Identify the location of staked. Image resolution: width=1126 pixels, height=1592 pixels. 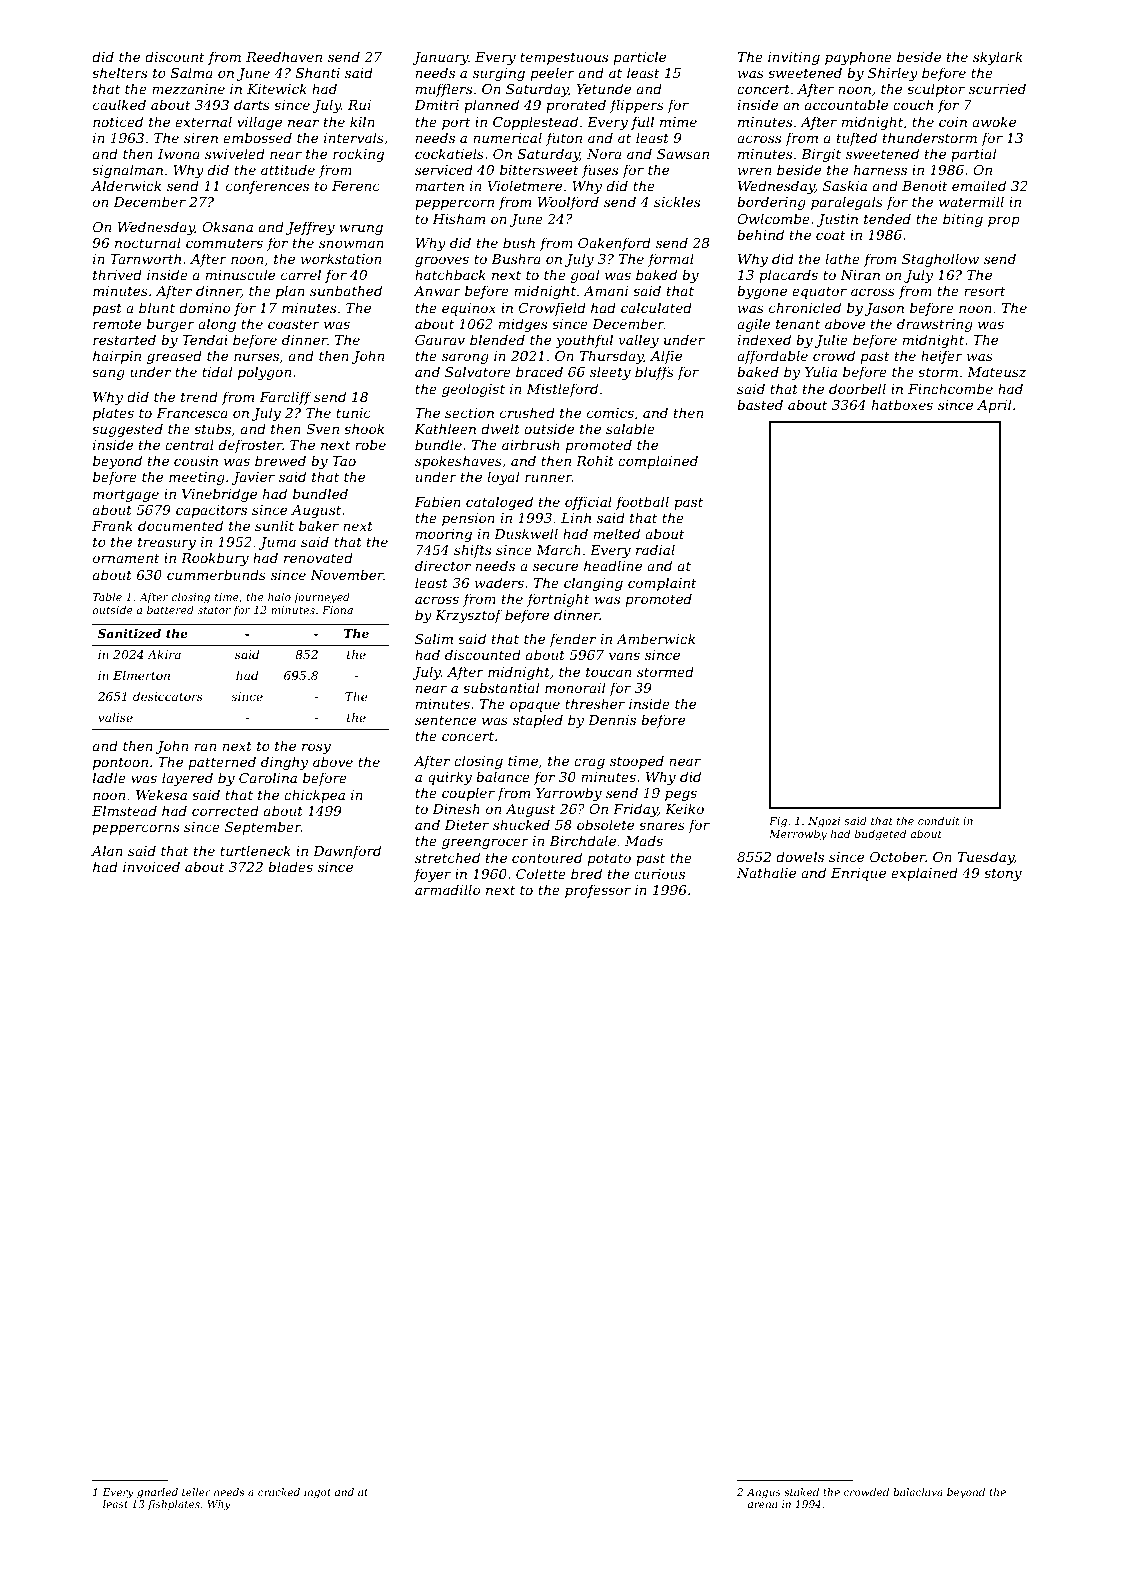
(801, 1492).
